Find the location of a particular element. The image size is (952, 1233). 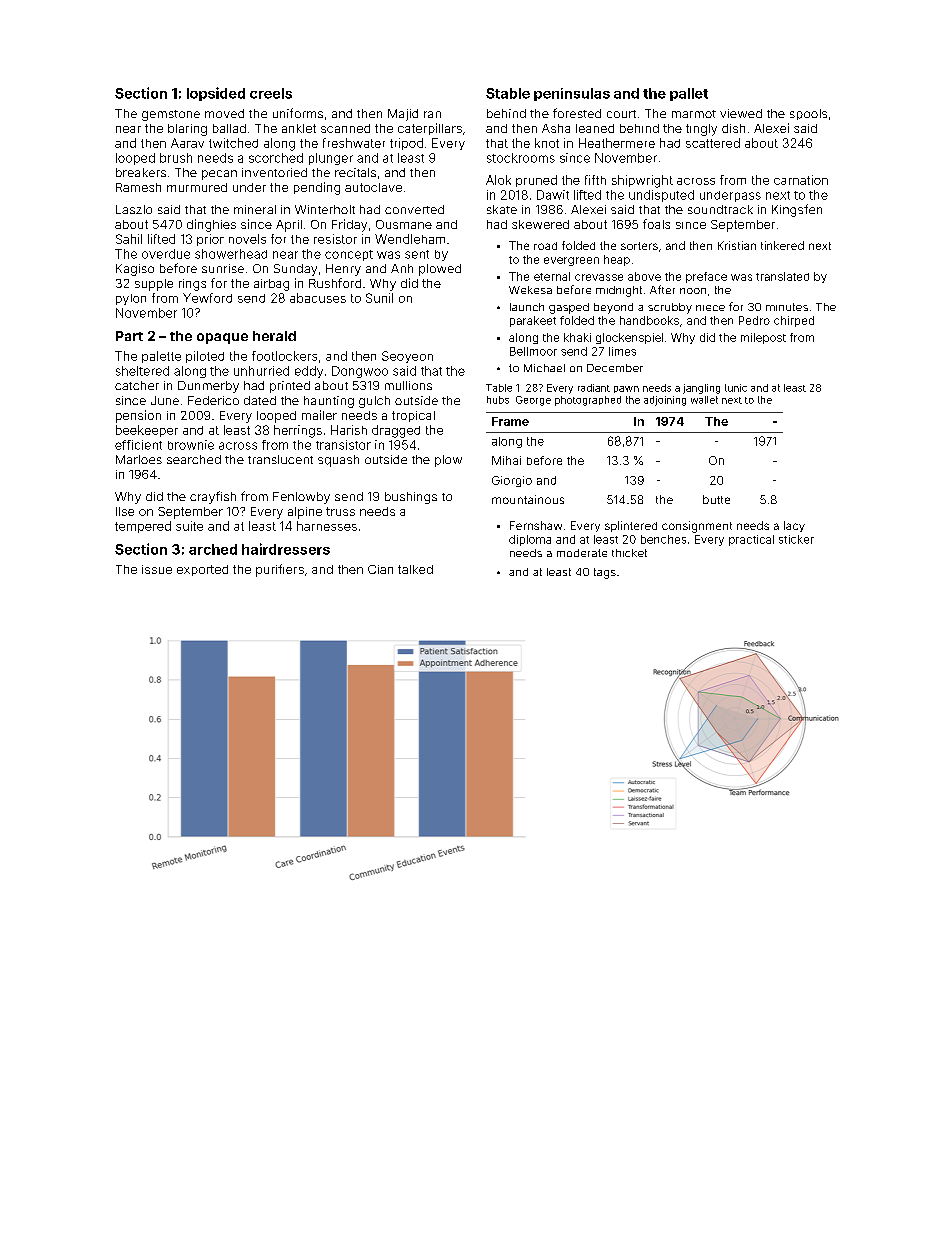

Asha is located at coordinates (556, 128).
